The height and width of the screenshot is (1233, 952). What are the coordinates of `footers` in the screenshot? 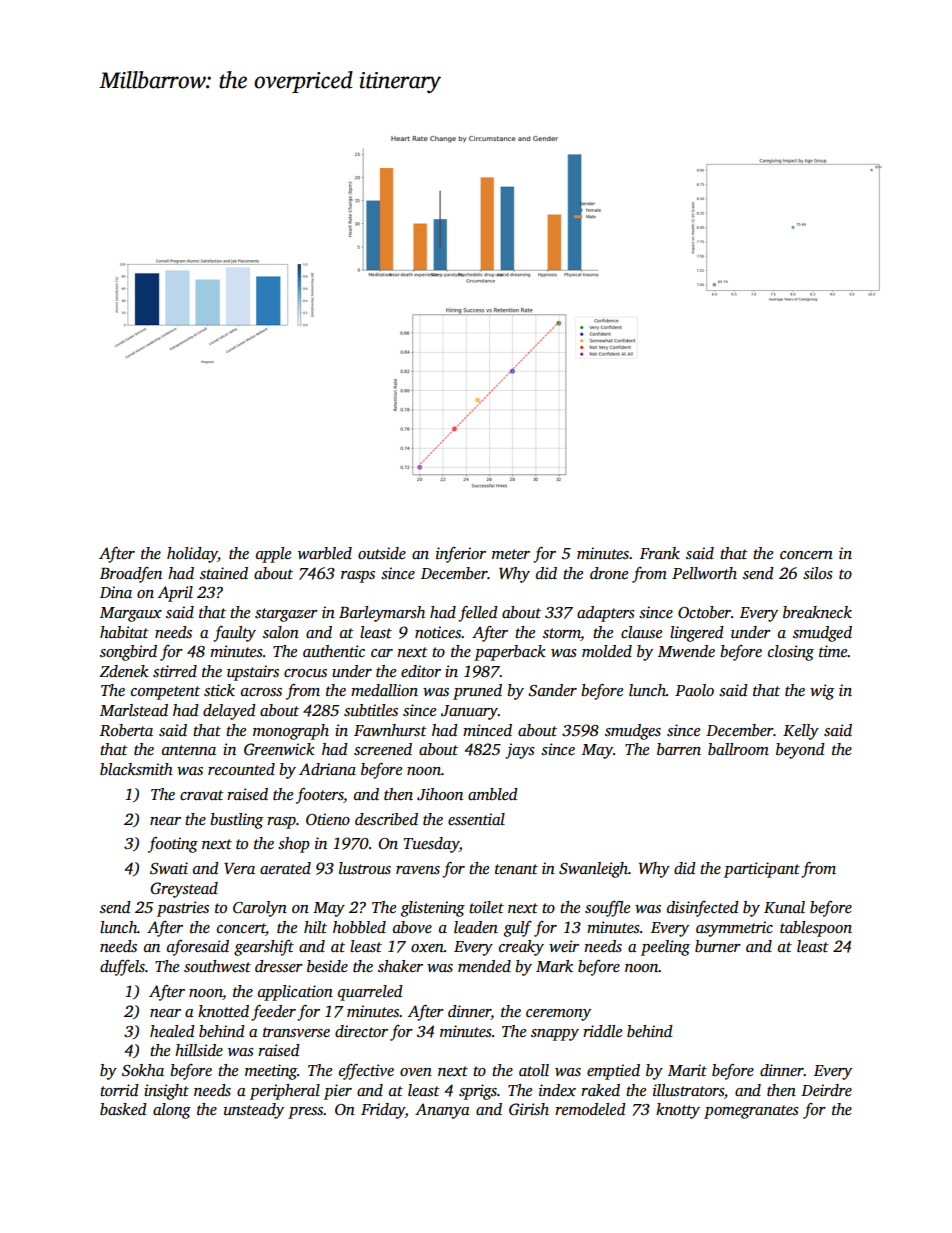 It's located at (319, 796).
